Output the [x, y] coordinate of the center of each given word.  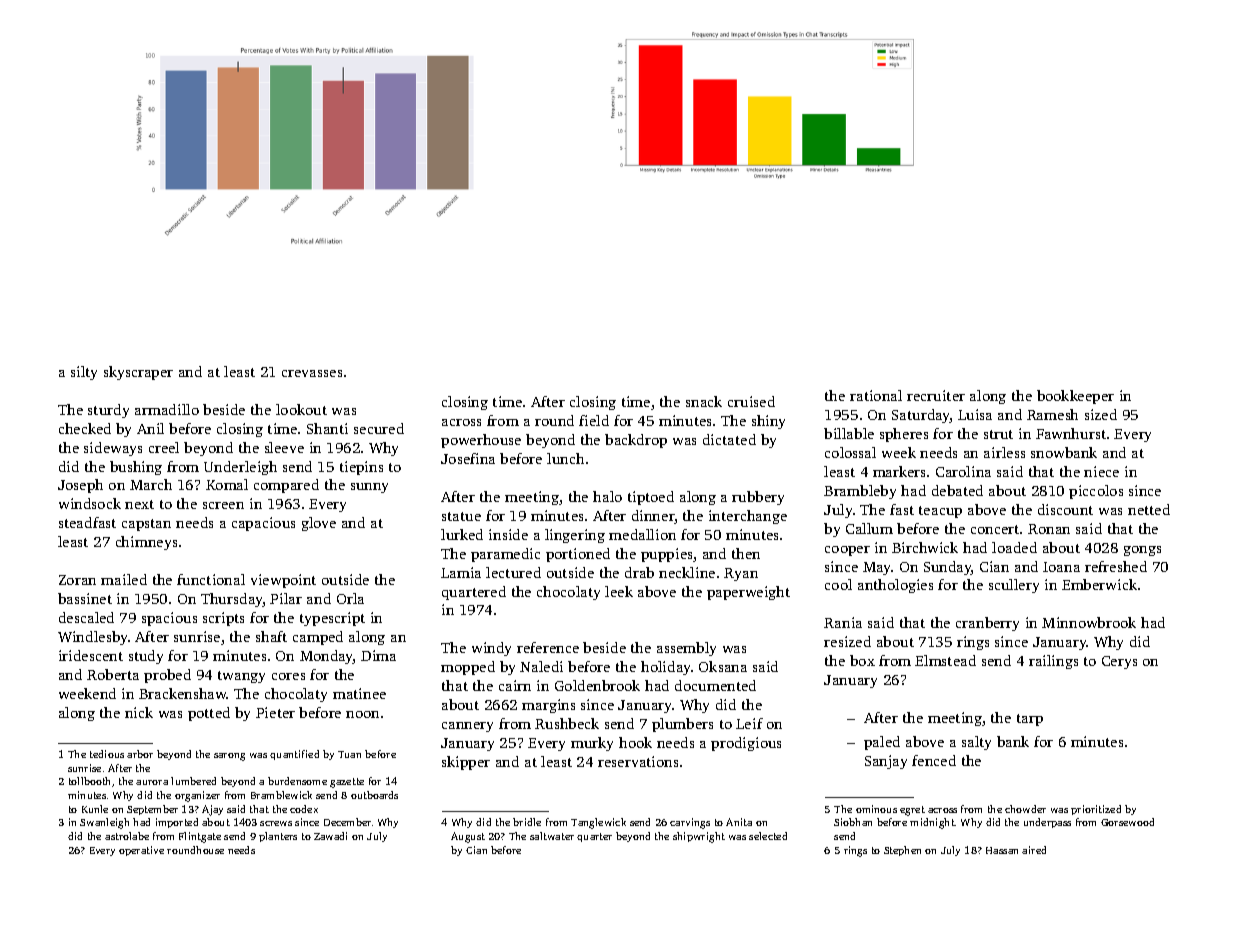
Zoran [77, 580]
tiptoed [651, 498]
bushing [136, 468]
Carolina [963, 471]
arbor [140, 754]
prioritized [1096, 810]
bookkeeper [1075, 397]
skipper [466, 763]
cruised [751, 401]
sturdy [108, 411]
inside [508, 534]
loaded [1014, 547]
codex [304, 809]
